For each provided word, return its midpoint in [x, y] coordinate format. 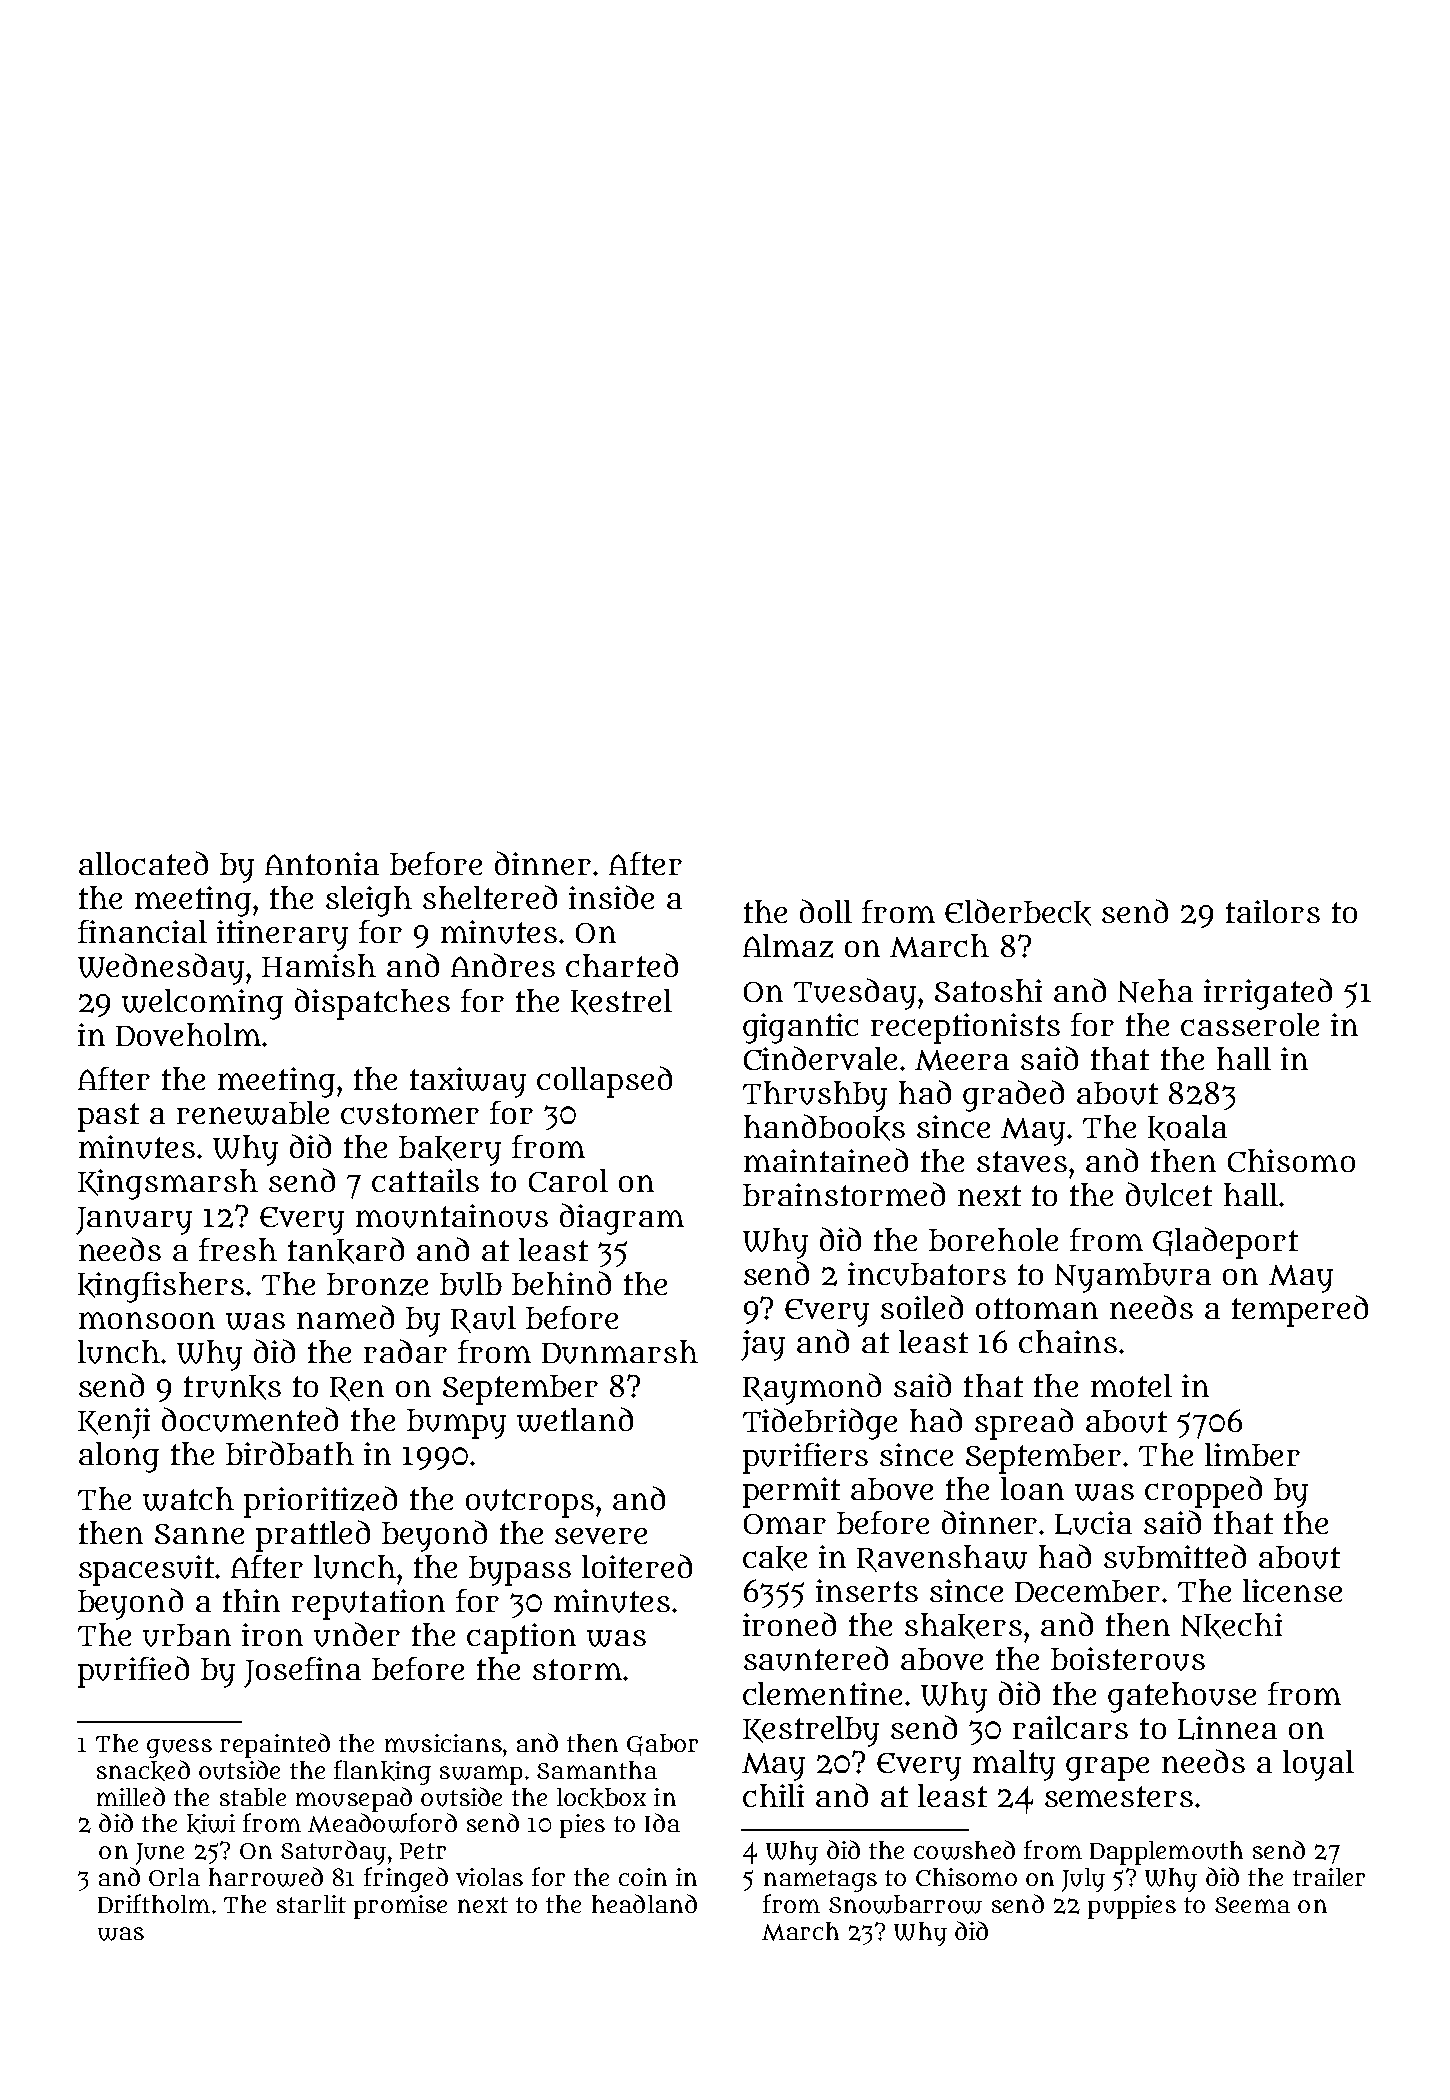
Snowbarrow [905, 1904]
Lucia [1093, 1523]
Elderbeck [1018, 912]
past [108, 1117]
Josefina [302, 1672]
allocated [143, 863]
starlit [311, 1904]
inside [611, 897]
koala [1187, 1128]
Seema [1252, 1905]
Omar [785, 1524]
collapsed [604, 1082]
